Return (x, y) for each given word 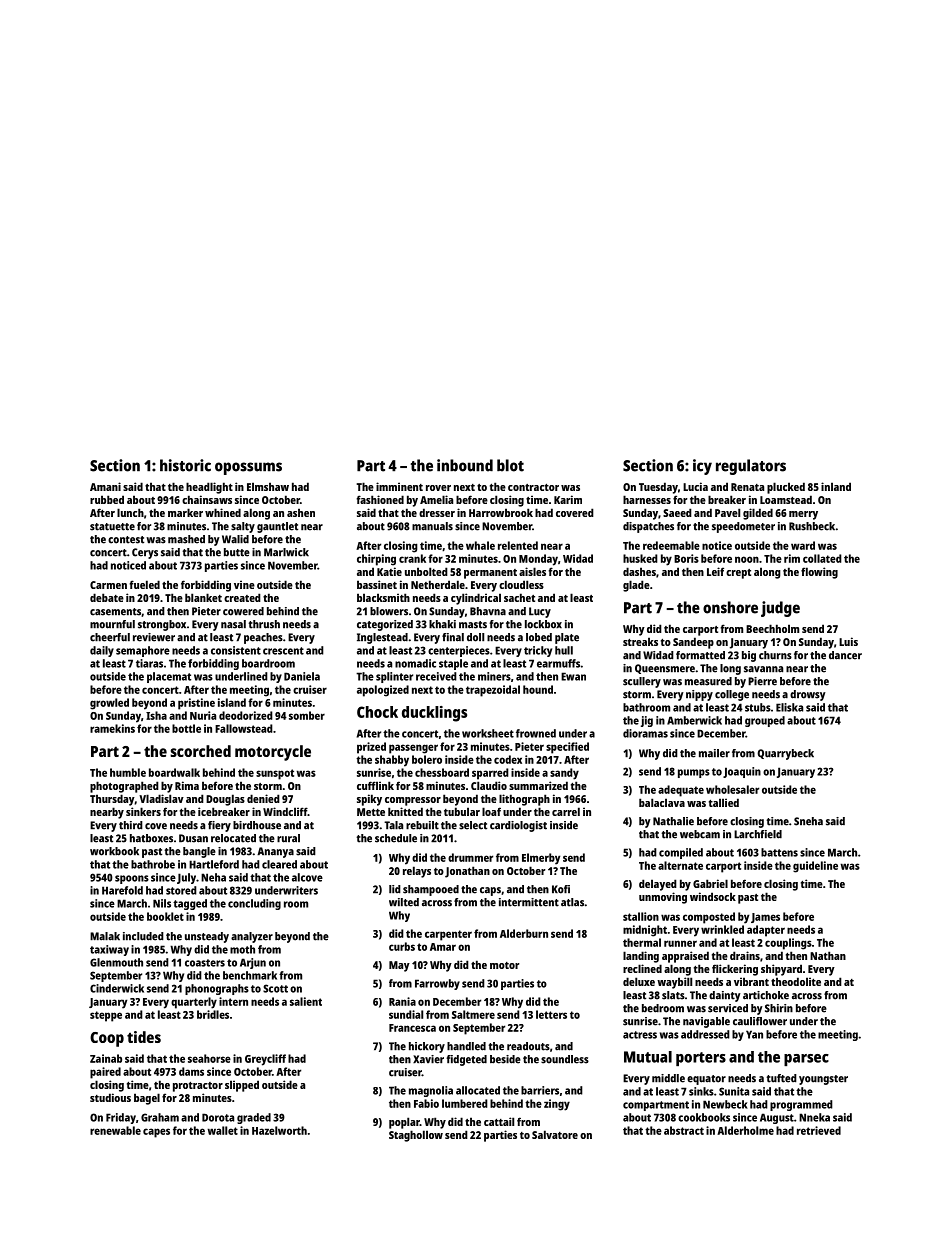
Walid (235, 539)
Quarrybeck (785, 754)
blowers (389, 611)
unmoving (663, 898)
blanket (203, 597)
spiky (369, 800)
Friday (121, 1118)
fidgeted (466, 1060)
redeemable (671, 545)
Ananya (275, 852)
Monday (538, 560)
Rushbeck (812, 526)
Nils (162, 903)
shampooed (431, 890)
